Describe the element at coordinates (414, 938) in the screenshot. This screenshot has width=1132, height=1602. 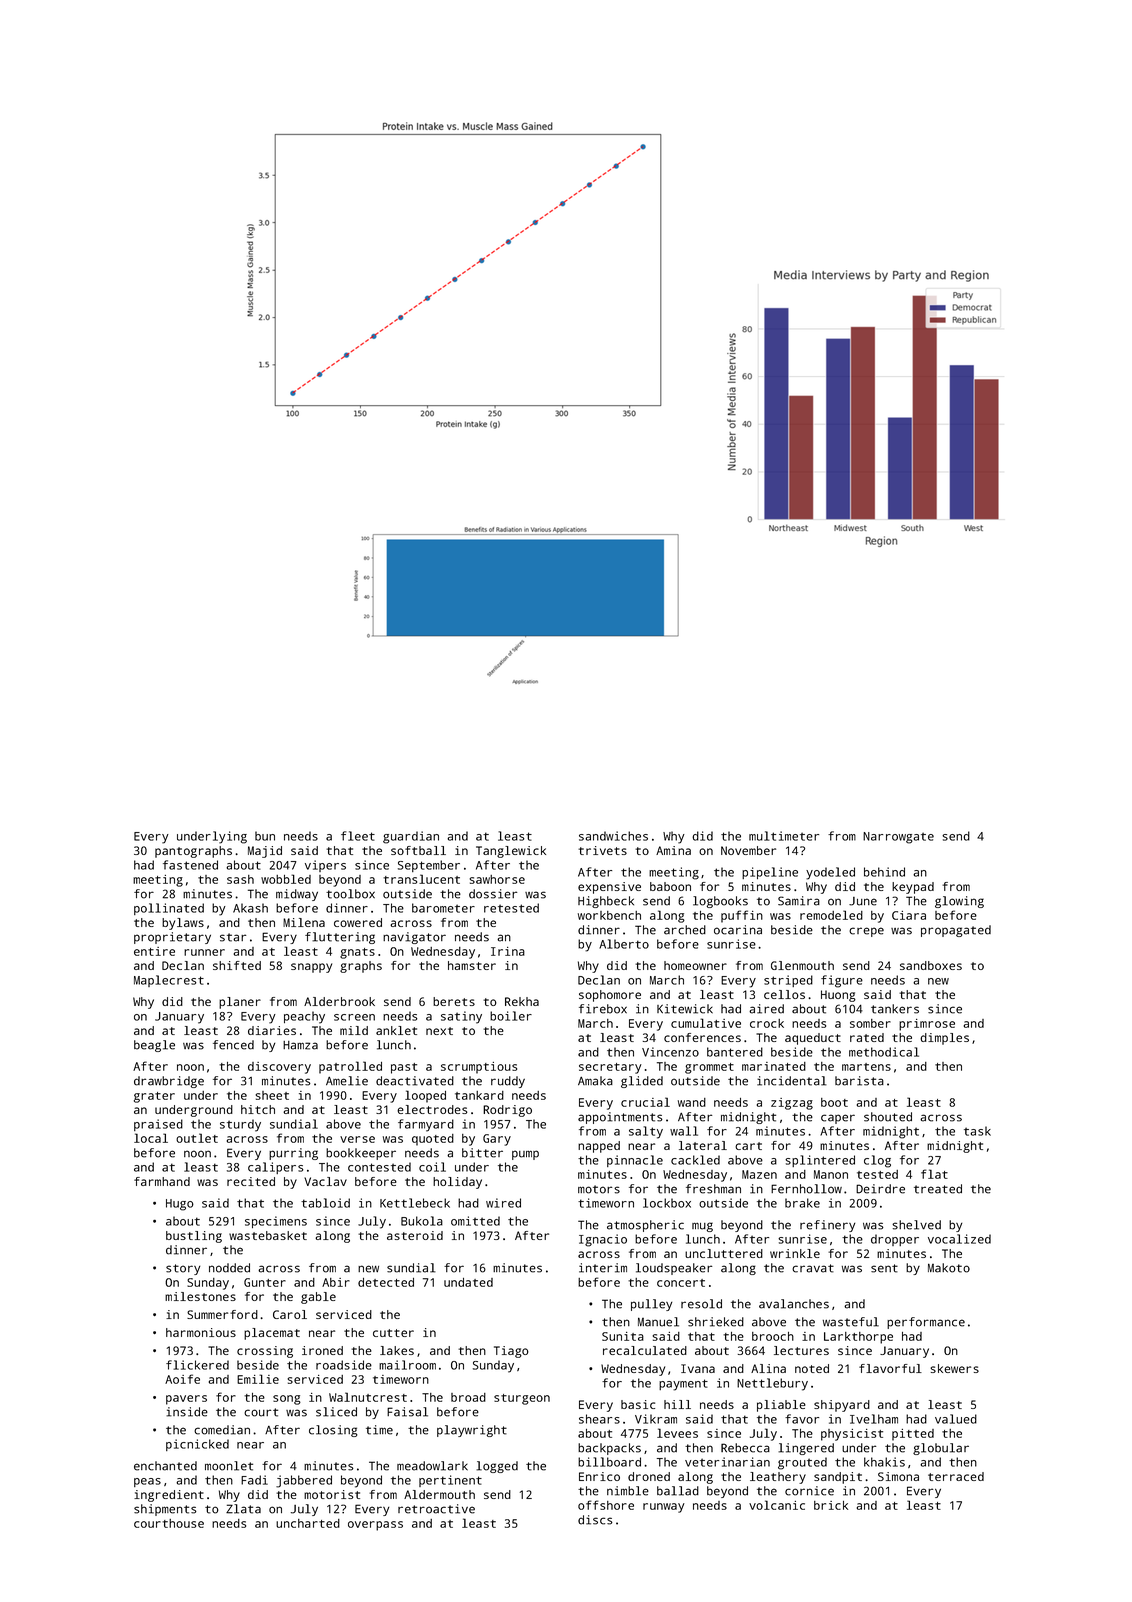
I see `navigator` at that location.
